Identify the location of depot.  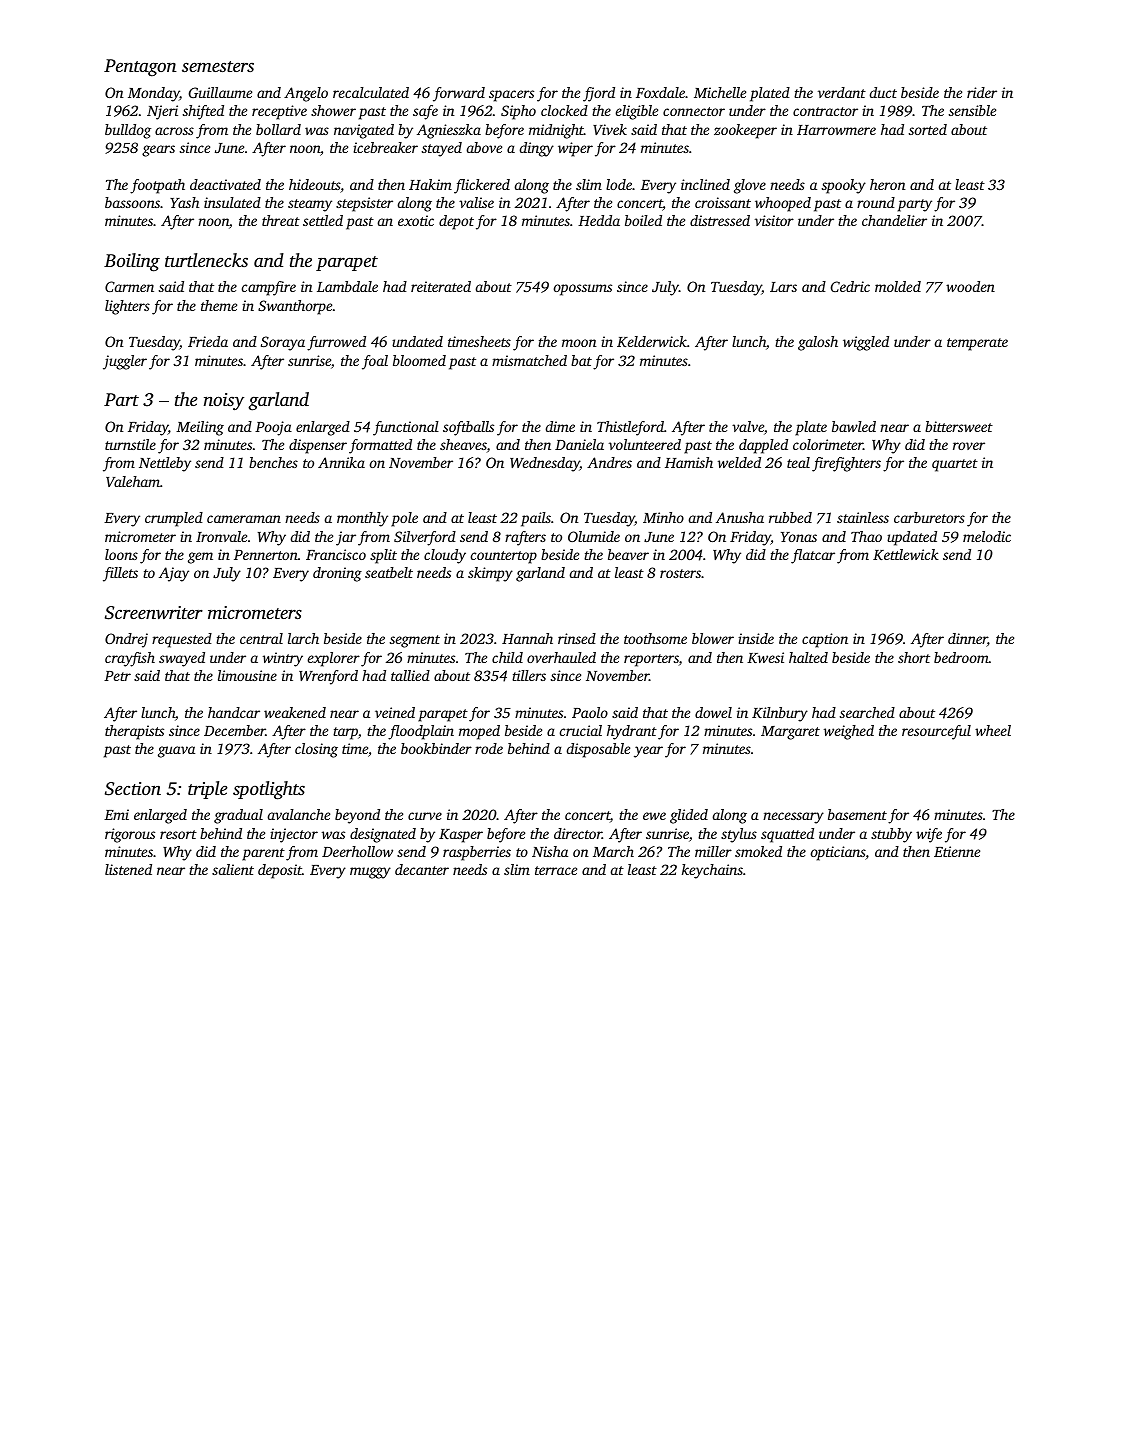
(456, 222).
